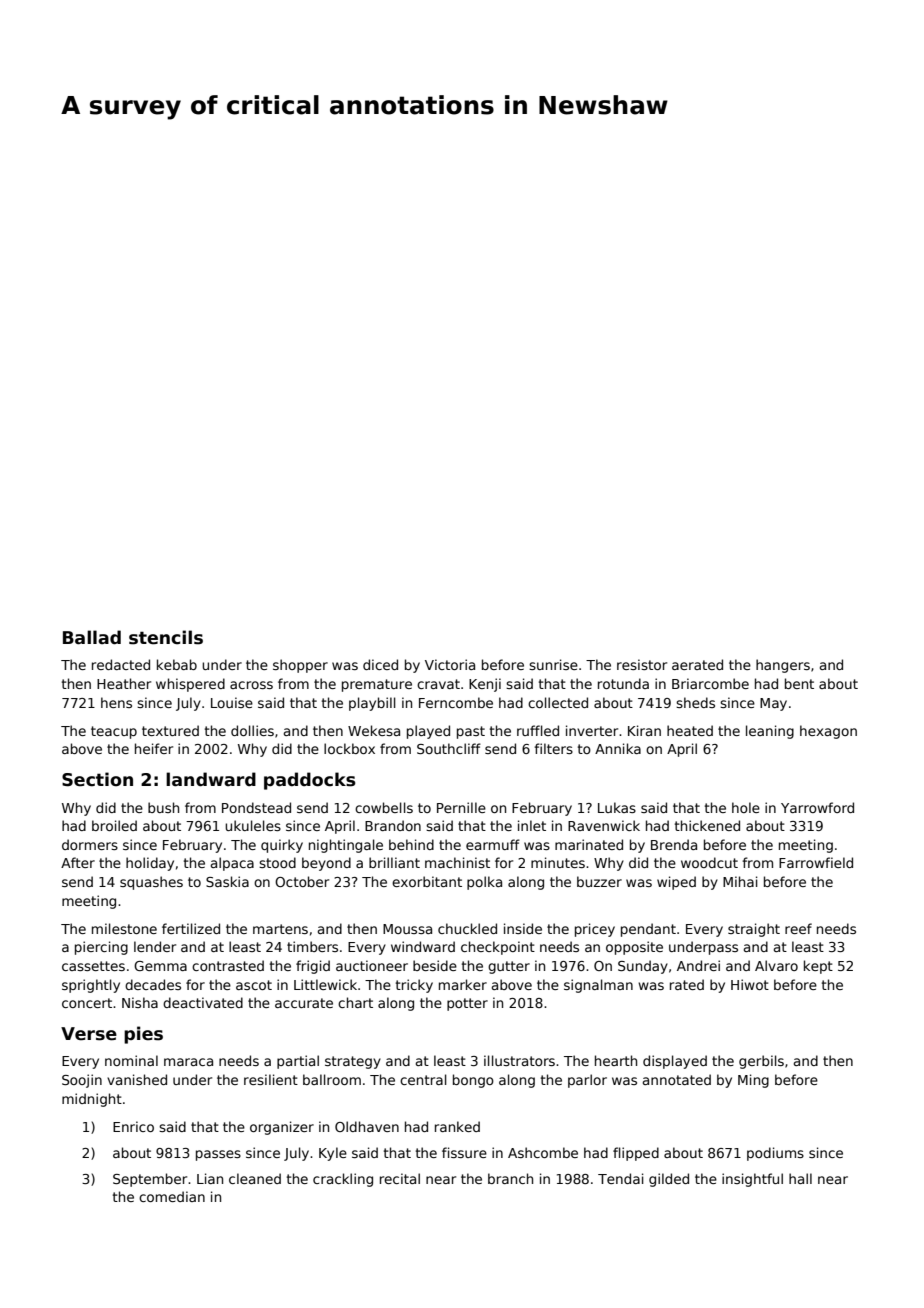  Describe the element at coordinates (87, 1003) in the screenshot. I see `concert` at that location.
